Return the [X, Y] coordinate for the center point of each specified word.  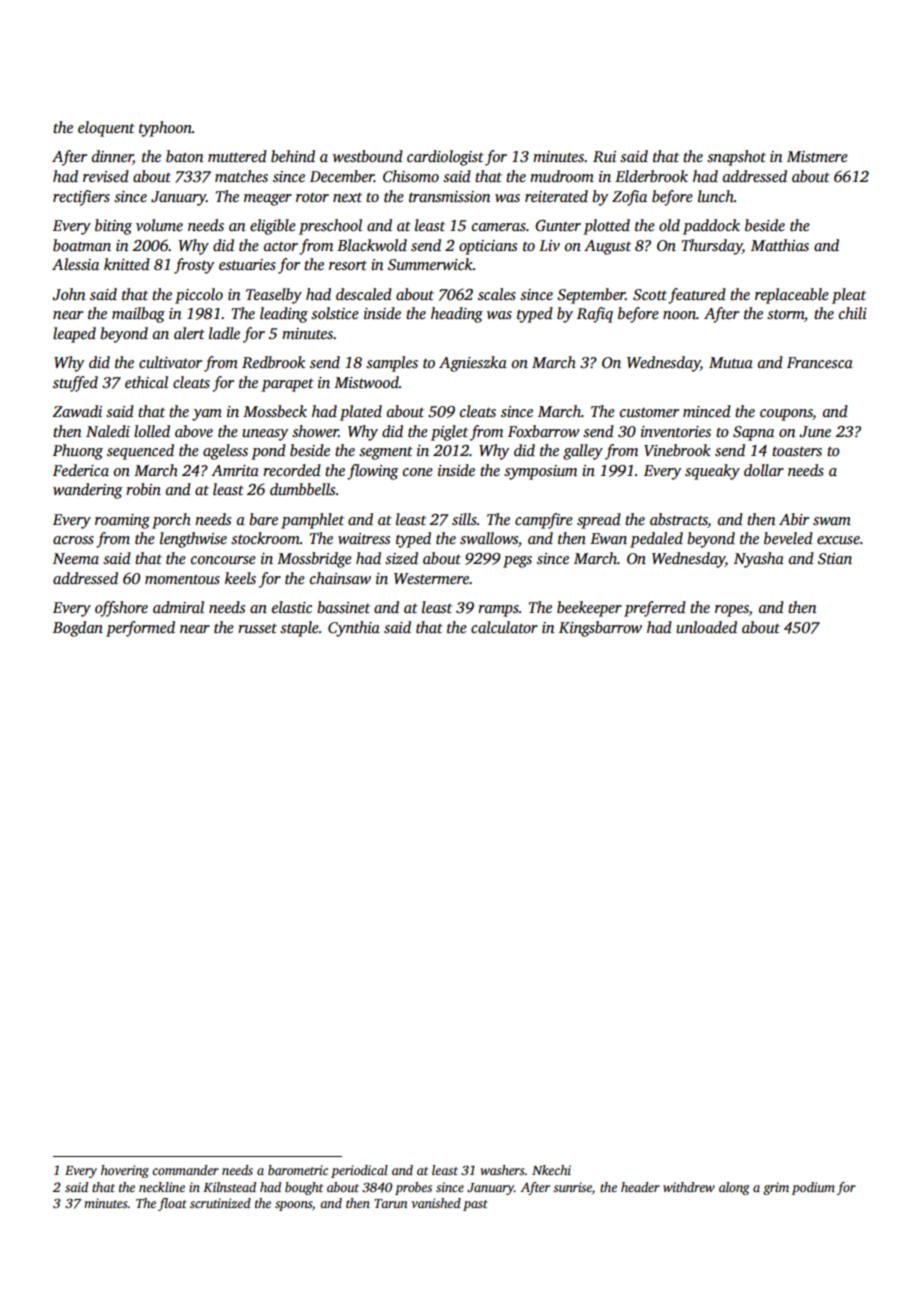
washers [502, 1170]
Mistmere [817, 156]
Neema [76, 558]
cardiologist [445, 158]
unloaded [706, 627]
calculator [504, 627]
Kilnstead [229, 1187]
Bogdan [78, 629]
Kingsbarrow [600, 629]
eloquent [106, 129]
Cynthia [354, 629]
